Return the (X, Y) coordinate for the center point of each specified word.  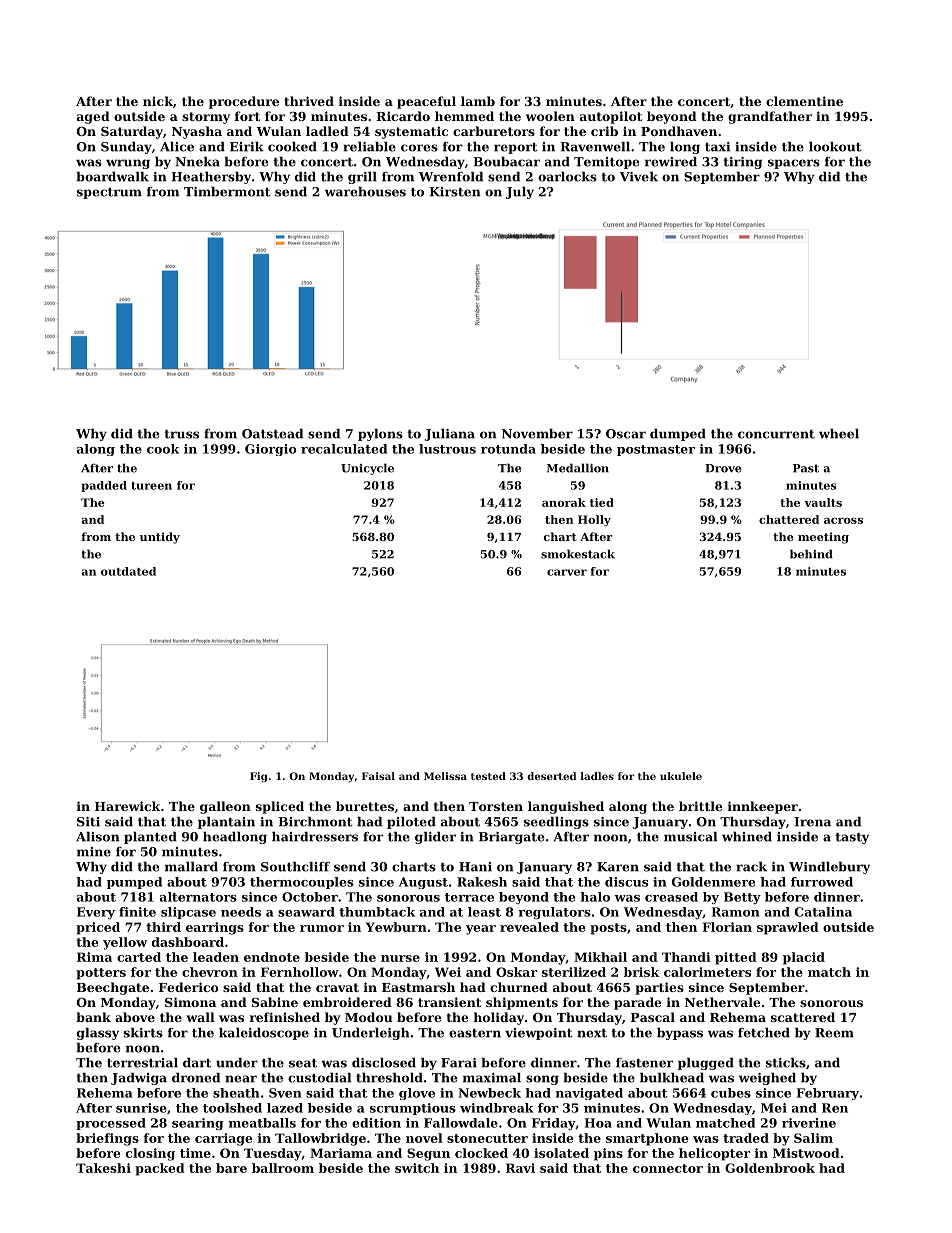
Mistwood (806, 1153)
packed (160, 1169)
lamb (478, 101)
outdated (128, 571)
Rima (94, 957)
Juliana (450, 435)
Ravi (520, 1168)
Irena (812, 822)
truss (182, 434)
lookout (835, 147)
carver (567, 572)
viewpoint (538, 1034)
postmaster (656, 450)
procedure (244, 102)
